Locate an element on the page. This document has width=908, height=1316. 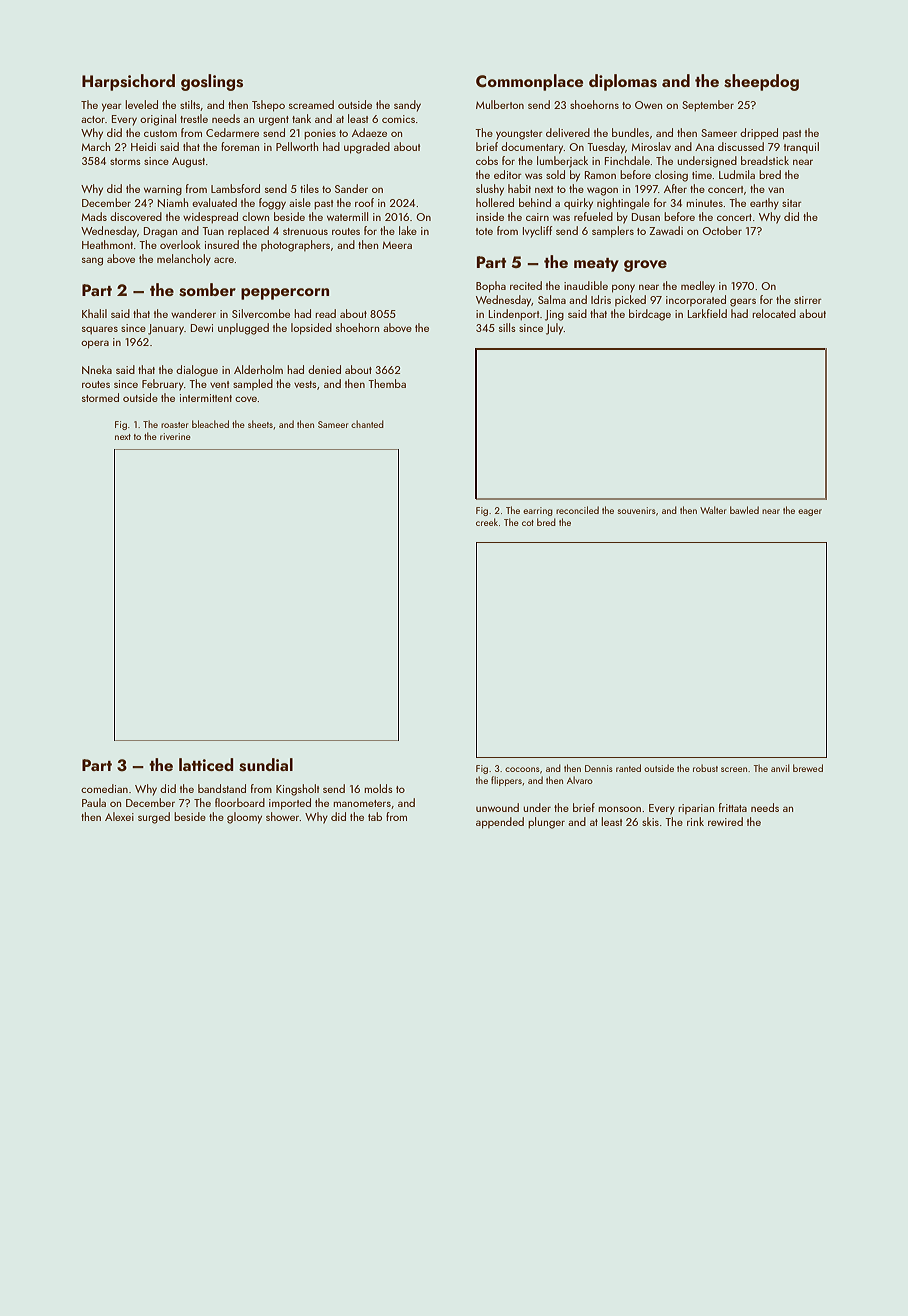
Commonplace is located at coordinates (529, 82).
